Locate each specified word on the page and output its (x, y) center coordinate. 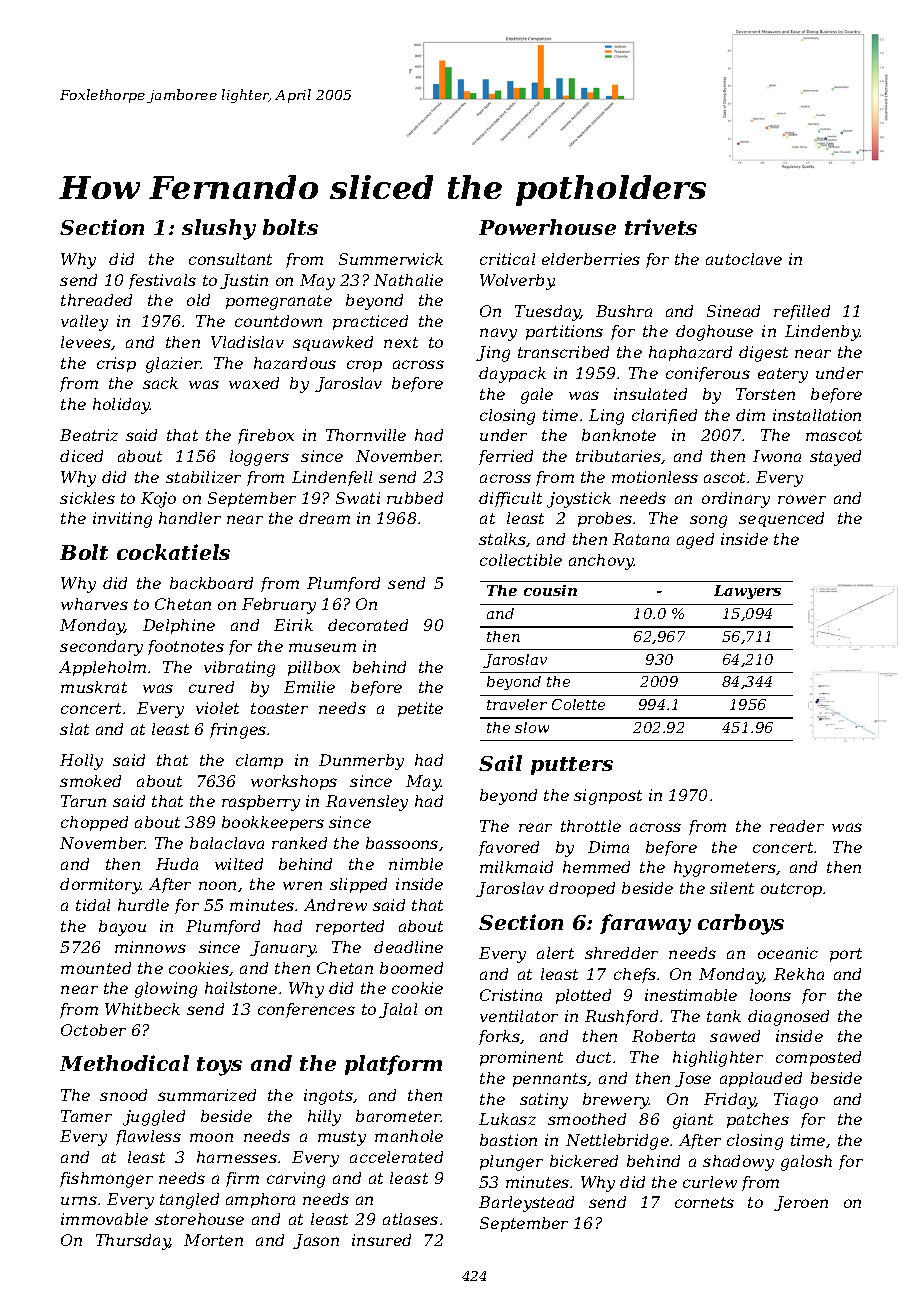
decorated (368, 625)
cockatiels (173, 552)
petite (420, 709)
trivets (661, 227)
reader (797, 826)
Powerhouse (547, 227)
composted (818, 1058)
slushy (219, 229)
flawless (148, 1137)
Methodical (124, 1063)
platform (393, 1065)
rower (802, 499)
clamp (259, 761)
